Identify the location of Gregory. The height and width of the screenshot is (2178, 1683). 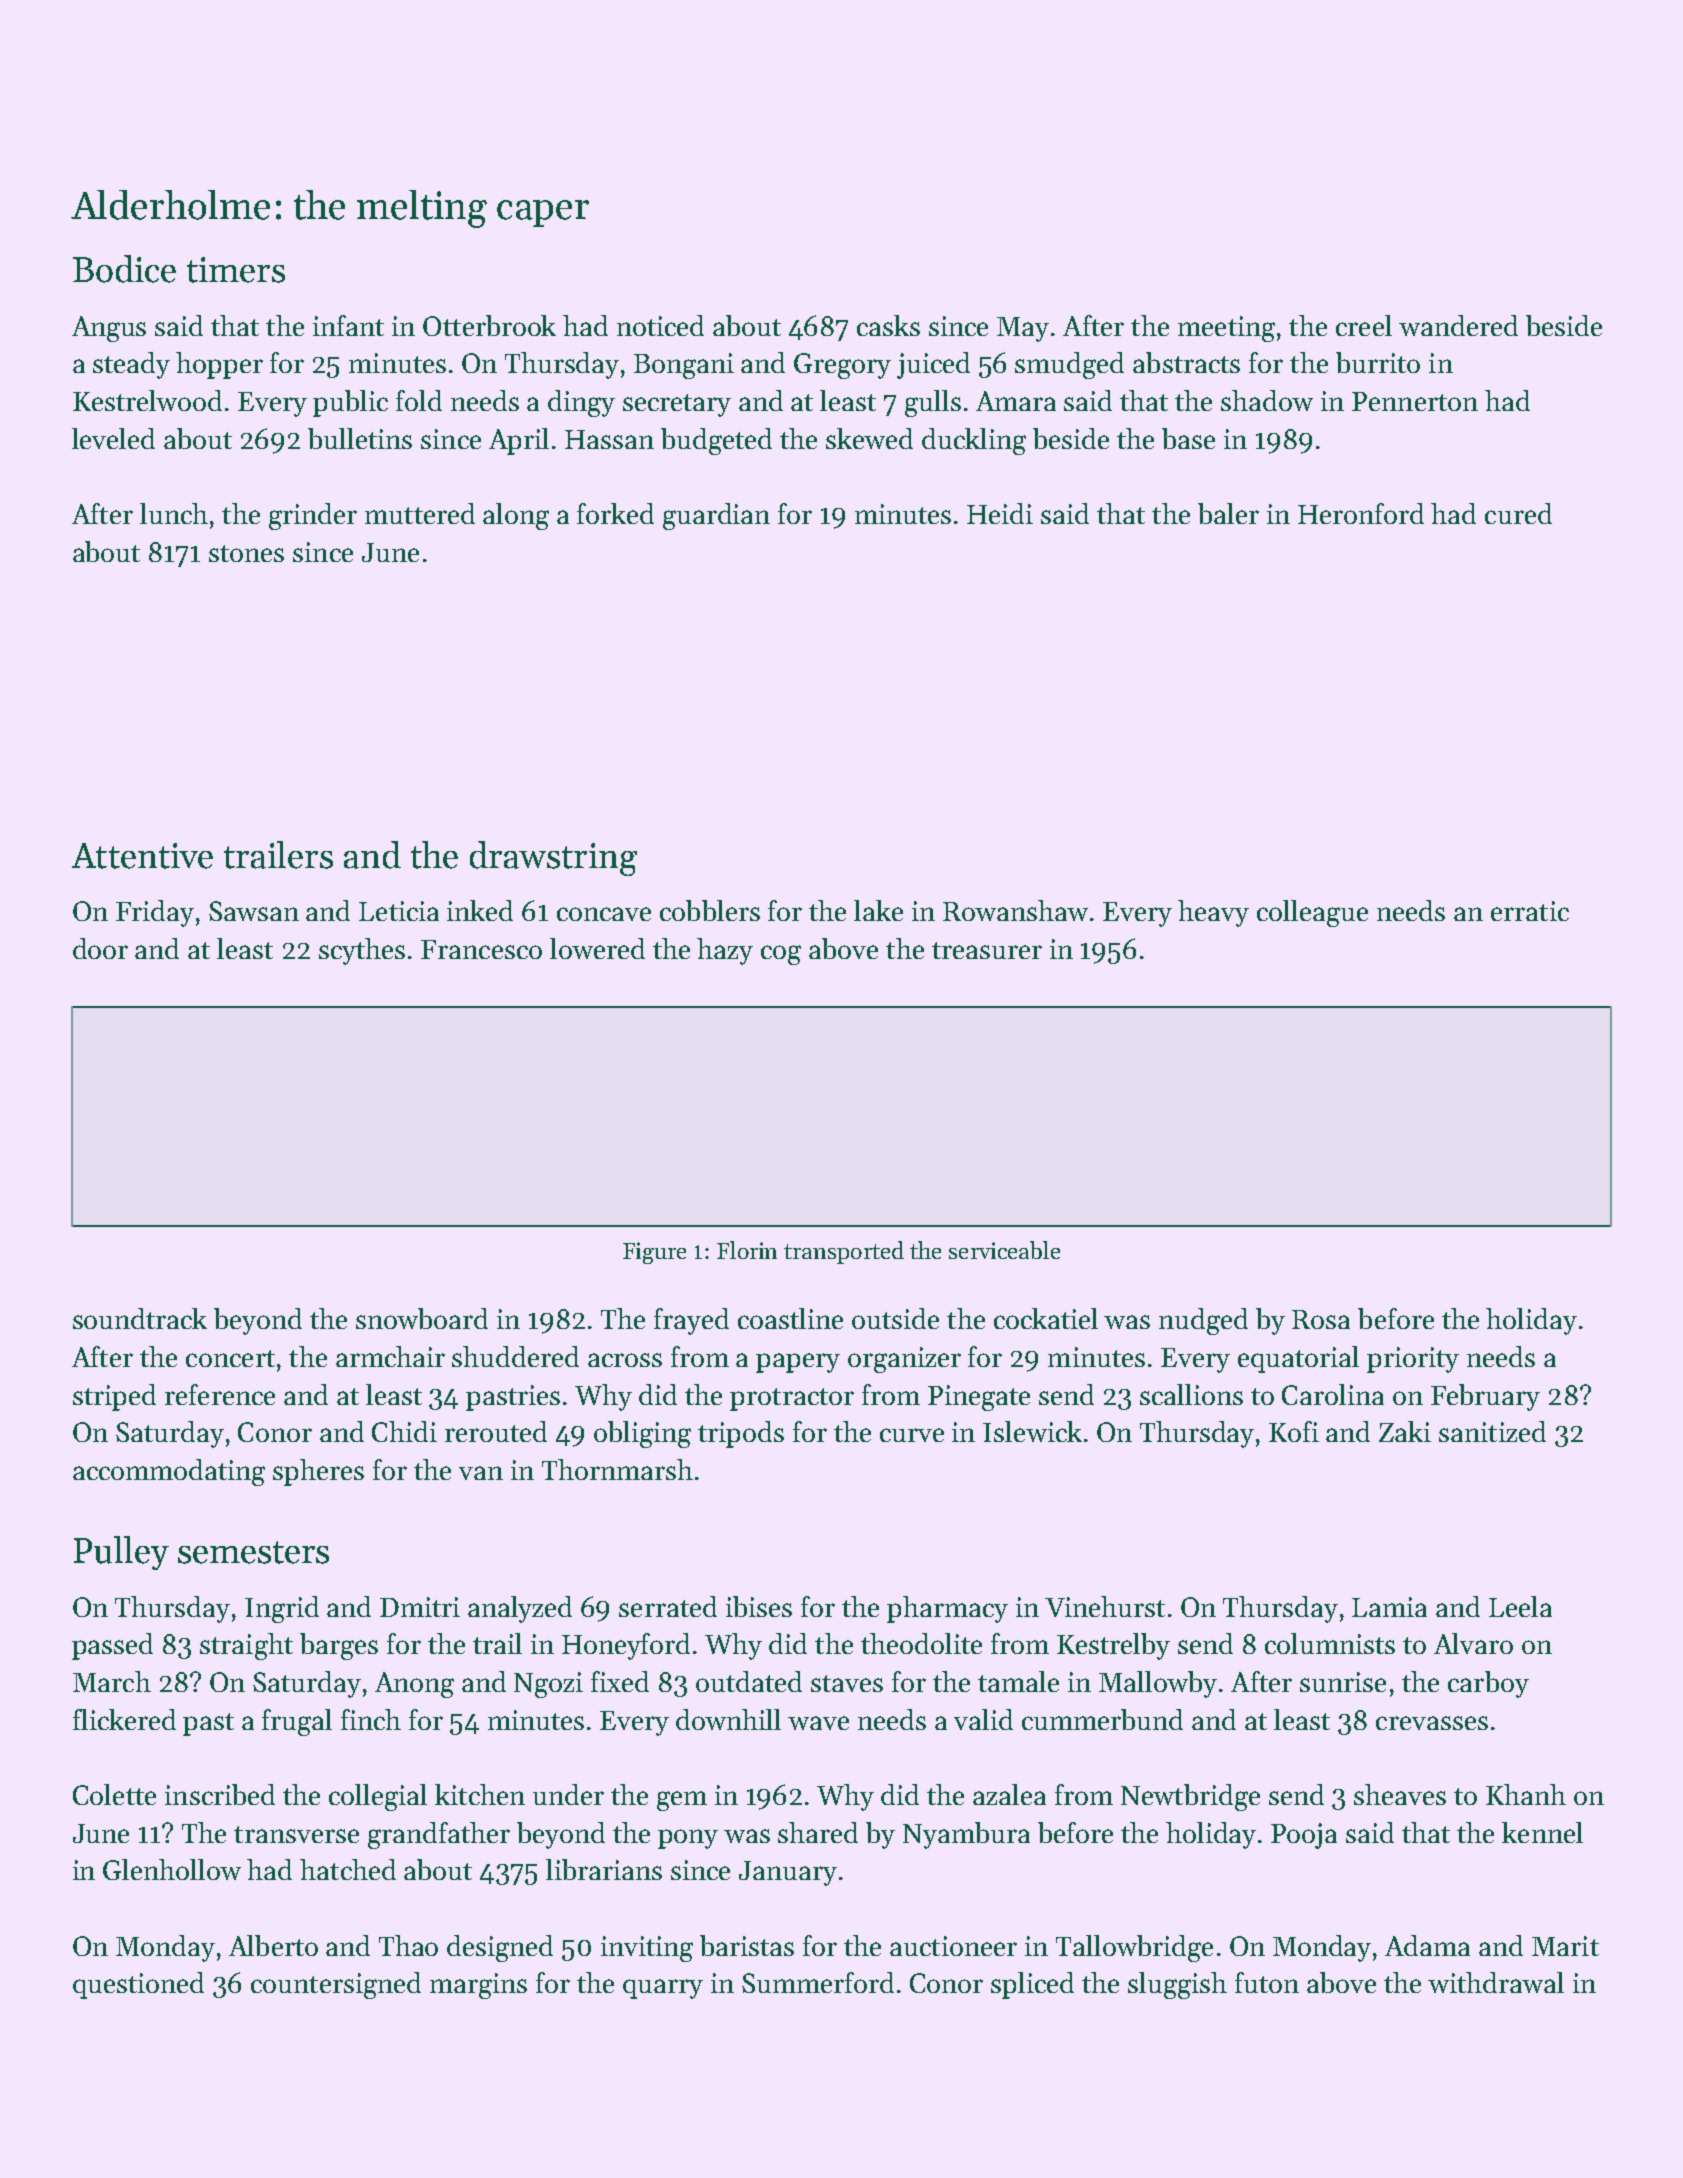
(842, 366).
